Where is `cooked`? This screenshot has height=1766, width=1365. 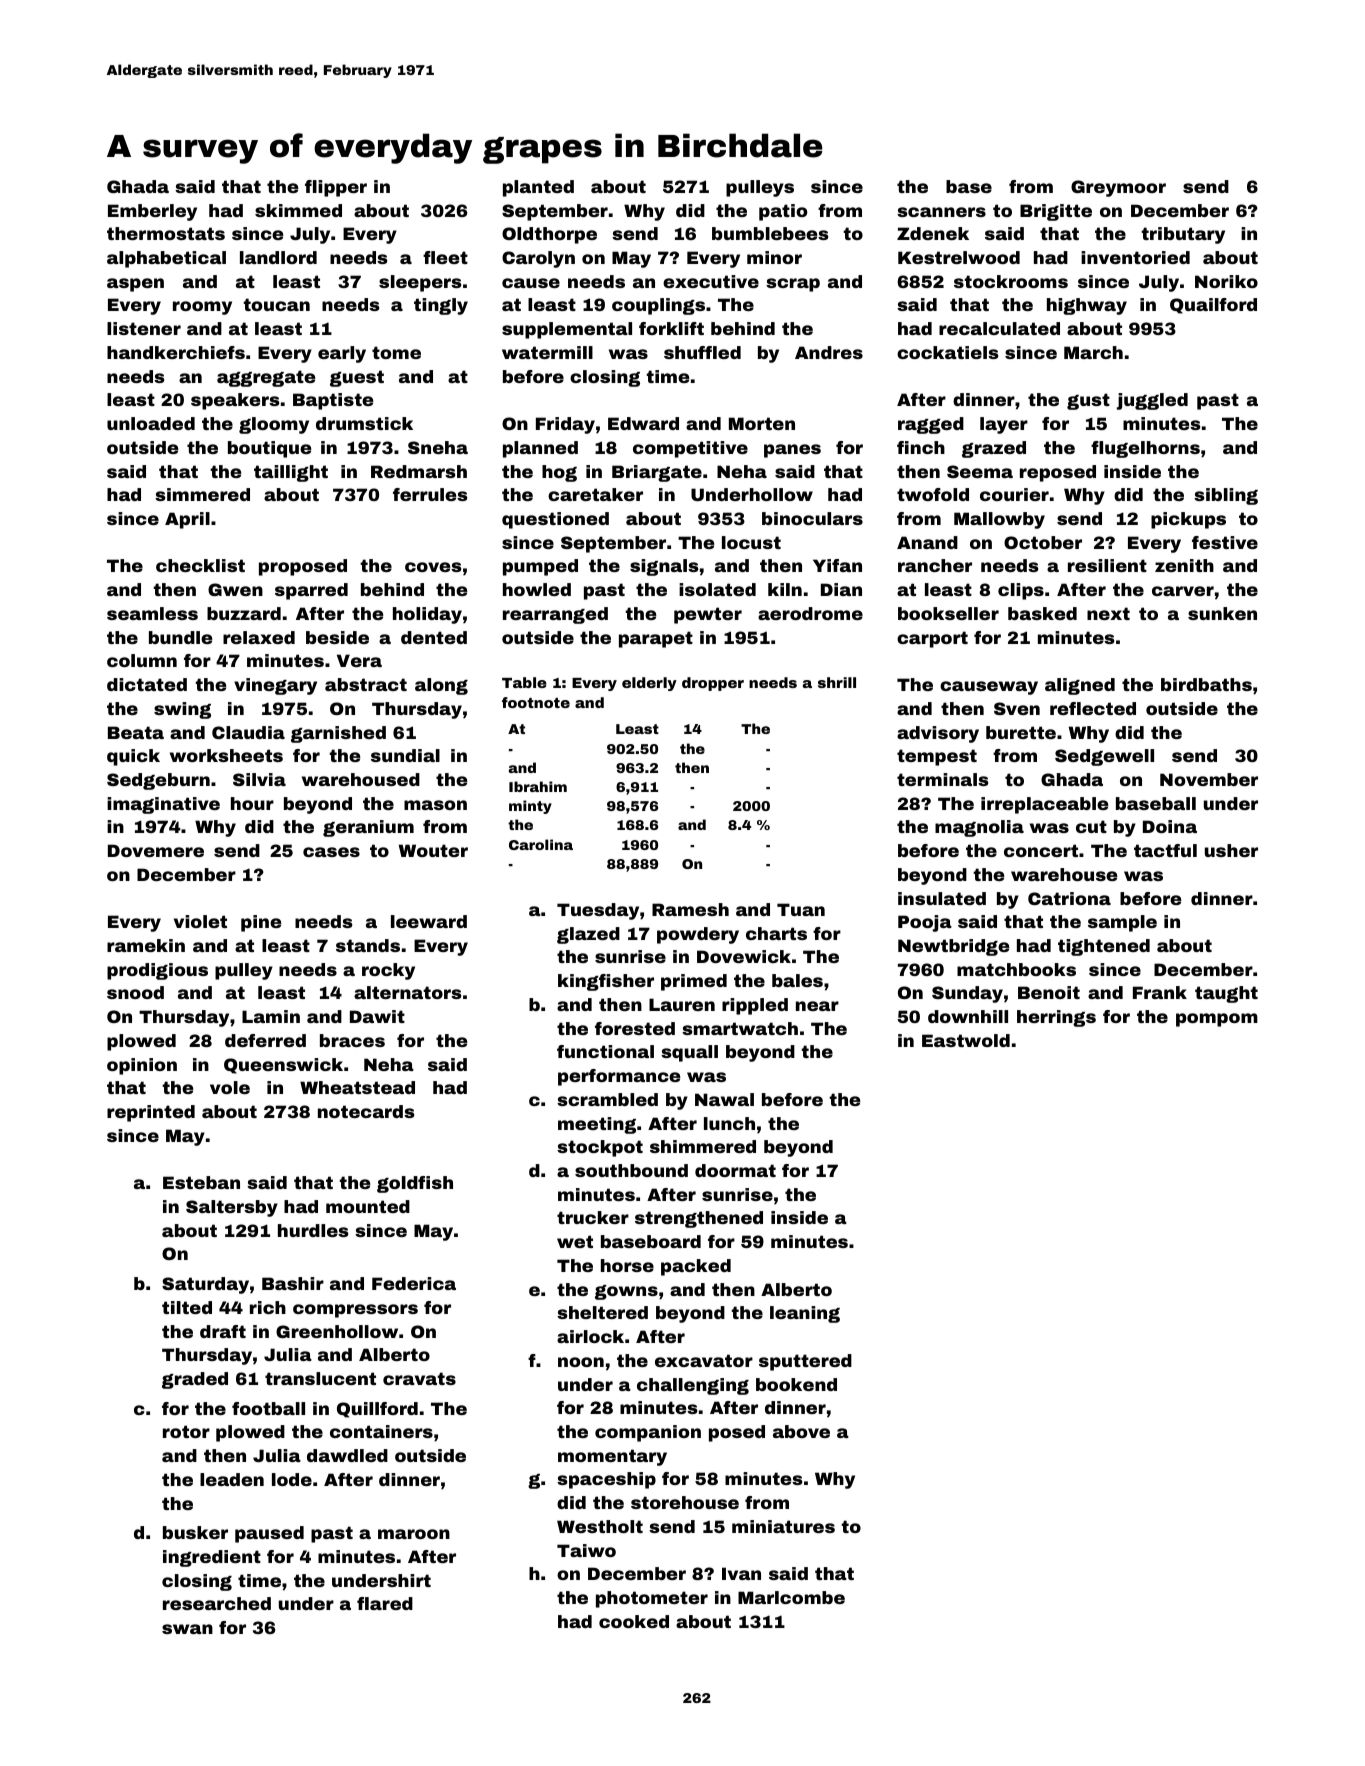 cooked is located at coordinates (634, 1621).
